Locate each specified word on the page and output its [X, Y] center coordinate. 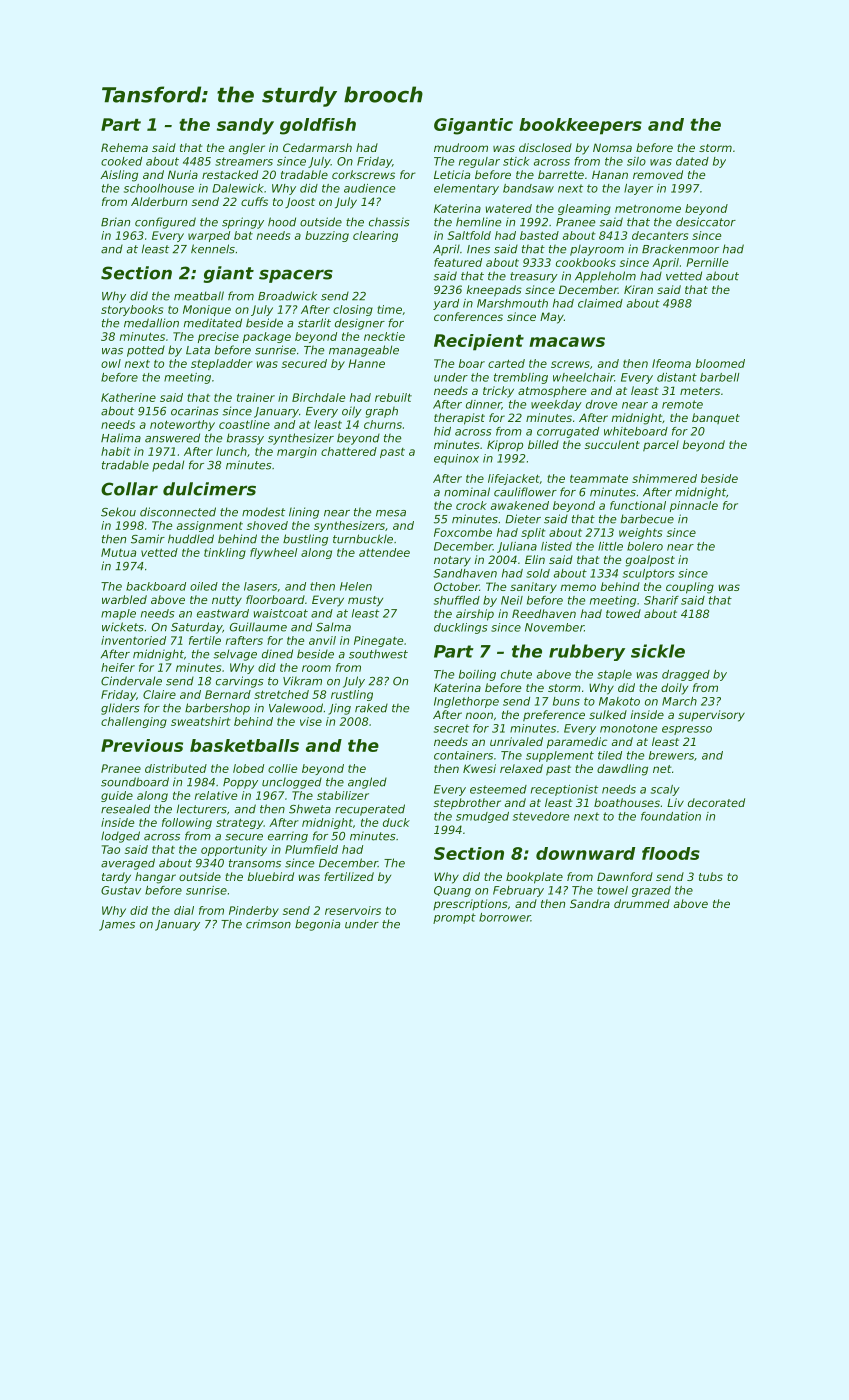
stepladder [222, 364]
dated [692, 161]
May [552, 318]
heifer [118, 667]
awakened [520, 505]
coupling [690, 588]
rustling [352, 695]
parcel [661, 446]
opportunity [234, 850]
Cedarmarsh [317, 147]
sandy [245, 126]
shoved [267, 525]
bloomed [720, 363]
